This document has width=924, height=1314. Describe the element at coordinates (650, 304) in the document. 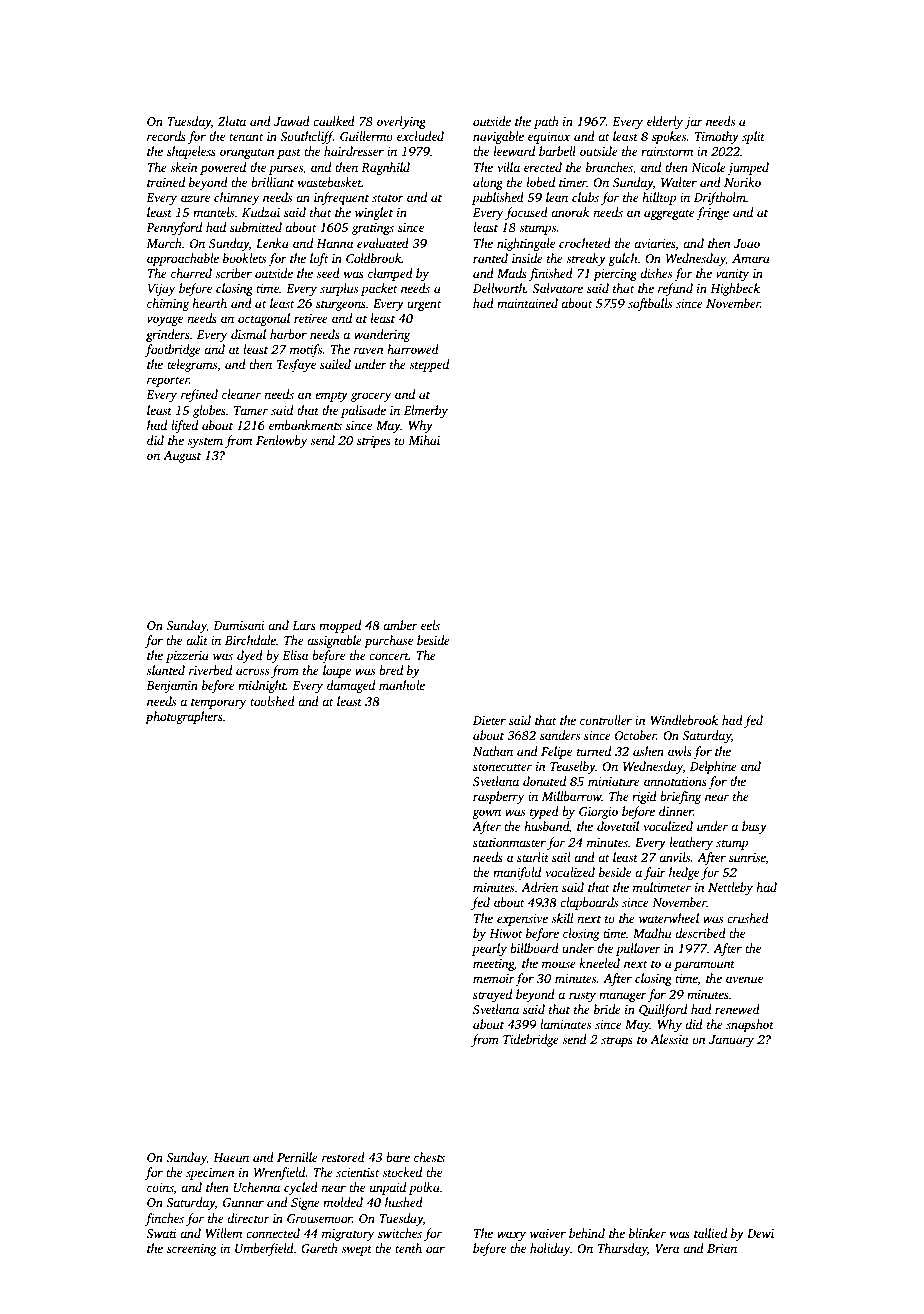

I see `softballs` at that location.
